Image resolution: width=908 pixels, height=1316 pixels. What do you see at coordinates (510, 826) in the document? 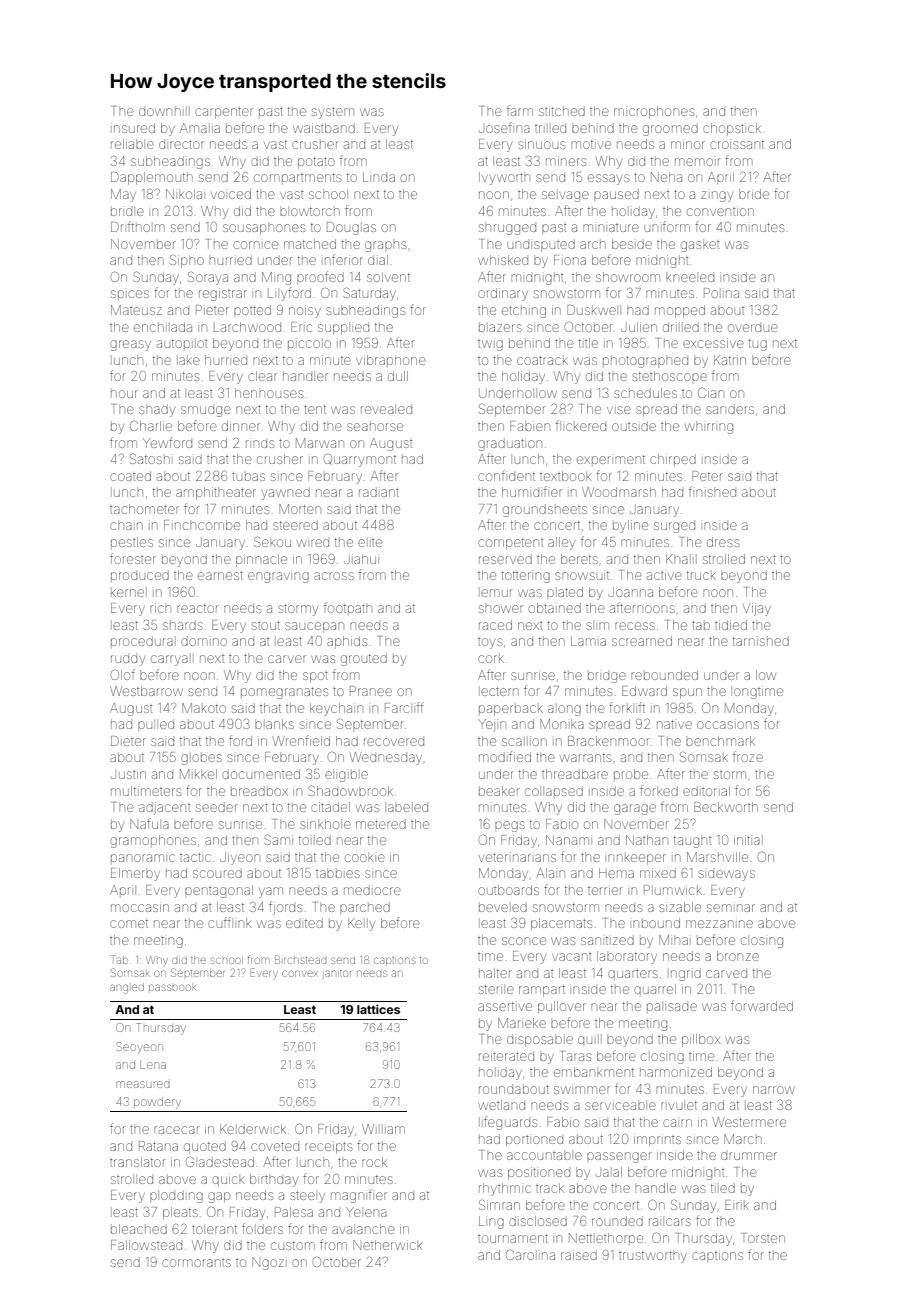
I see `pegs` at bounding box center [510, 826].
